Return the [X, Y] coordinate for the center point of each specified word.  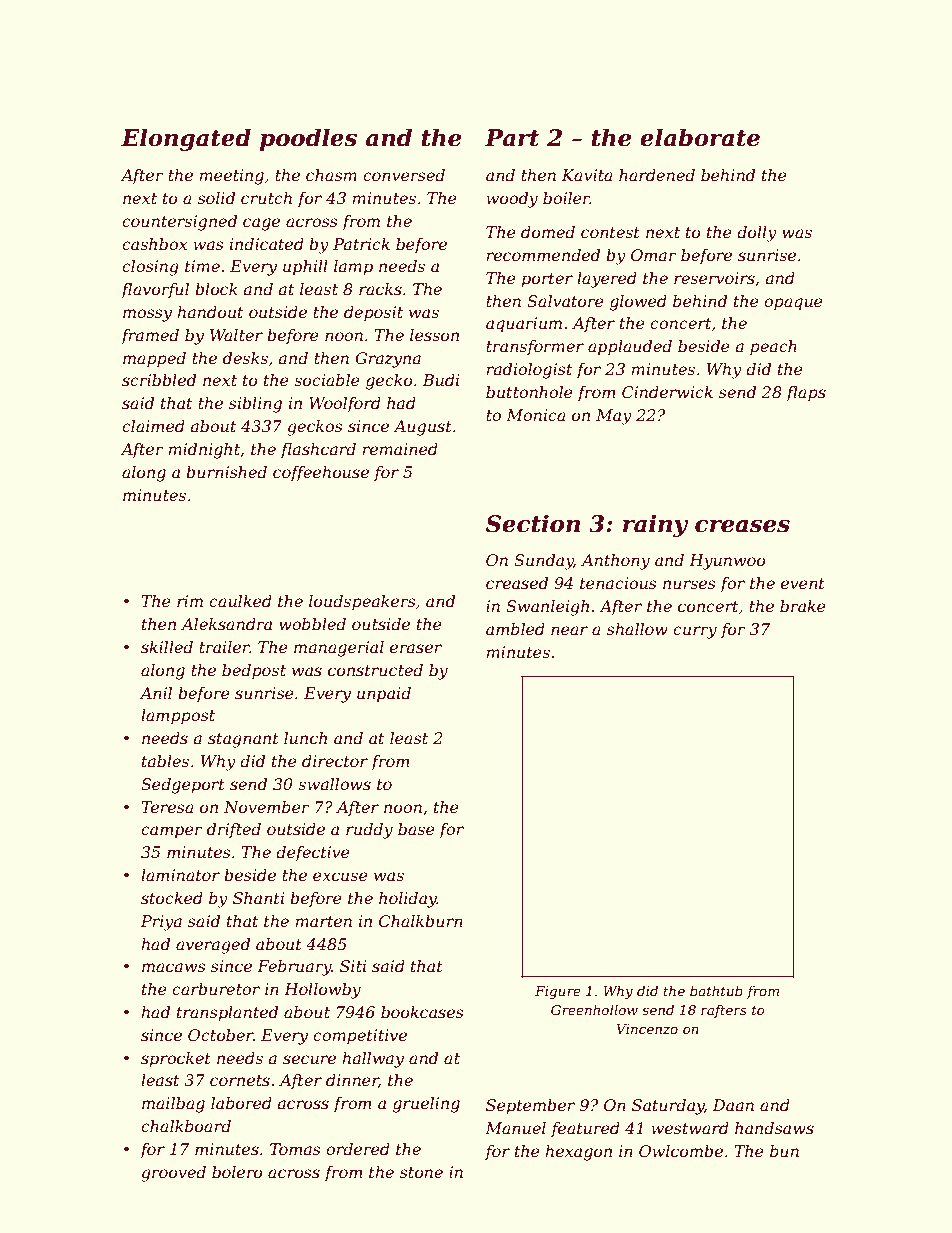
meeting [232, 177]
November [267, 807]
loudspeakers [362, 603]
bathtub [716, 990]
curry [695, 632]
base [416, 829]
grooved [173, 1174]
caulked [240, 601]
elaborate [700, 137]
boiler [566, 198]
